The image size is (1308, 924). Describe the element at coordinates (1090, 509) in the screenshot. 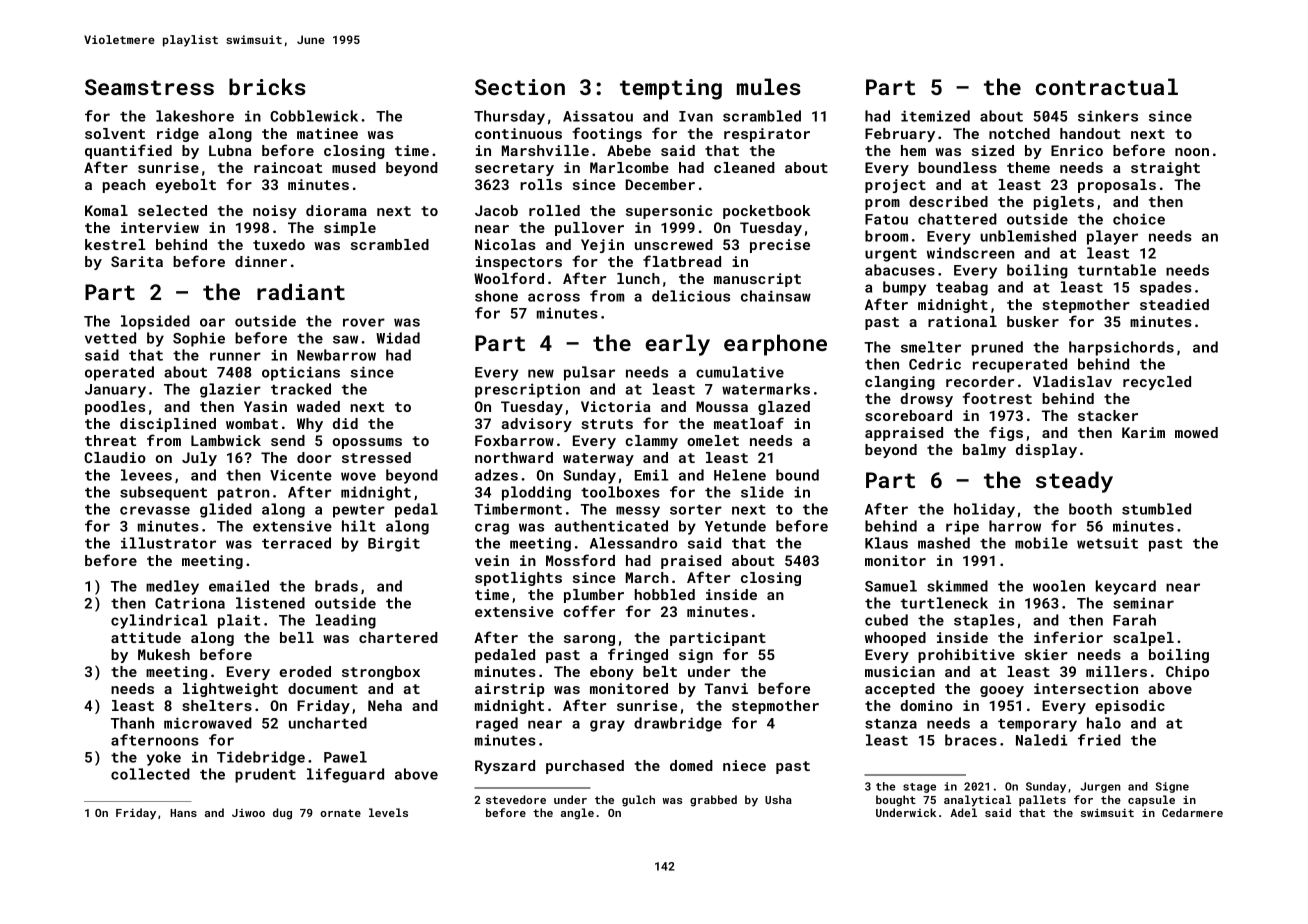

I see `booth` at that location.
